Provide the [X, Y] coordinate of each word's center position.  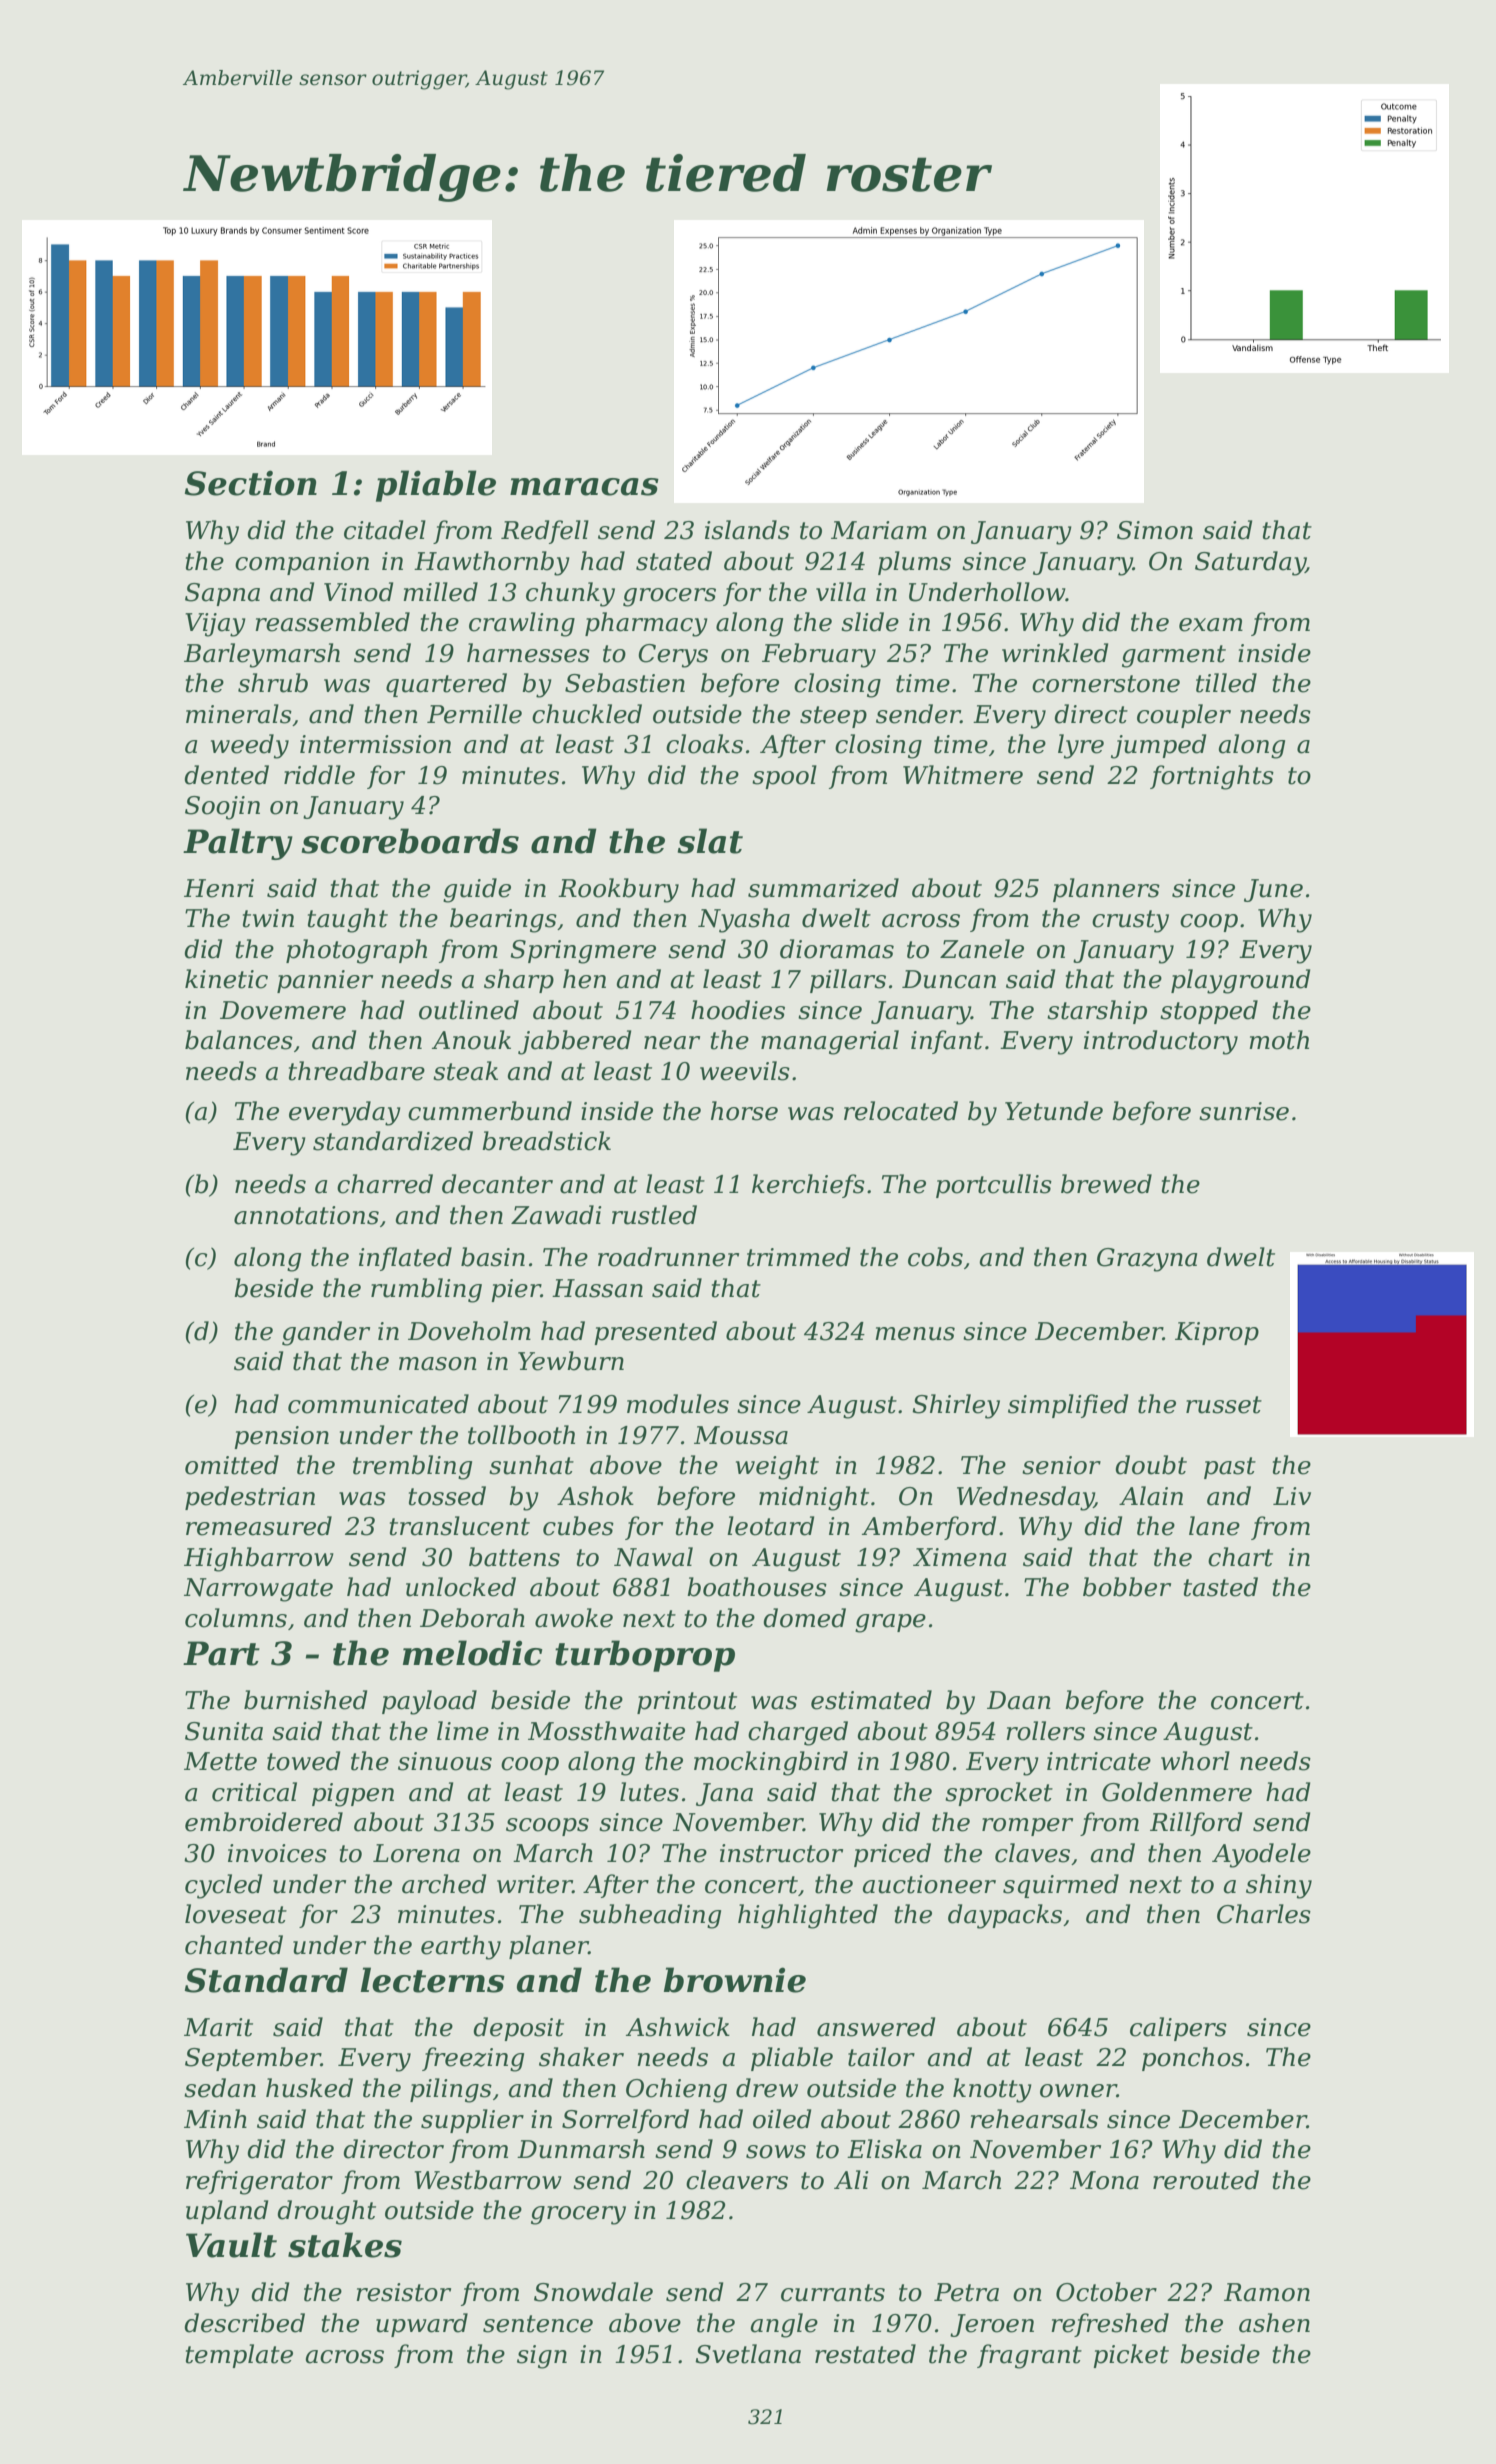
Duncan [949, 979]
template [239, 2356]
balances [239, 1040]
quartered [446, 685]
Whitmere [963, 775]
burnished [305, 1700]
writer [534, 1884]
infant [947, 1042]
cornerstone [1106, 684]
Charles [1264, 1914]
